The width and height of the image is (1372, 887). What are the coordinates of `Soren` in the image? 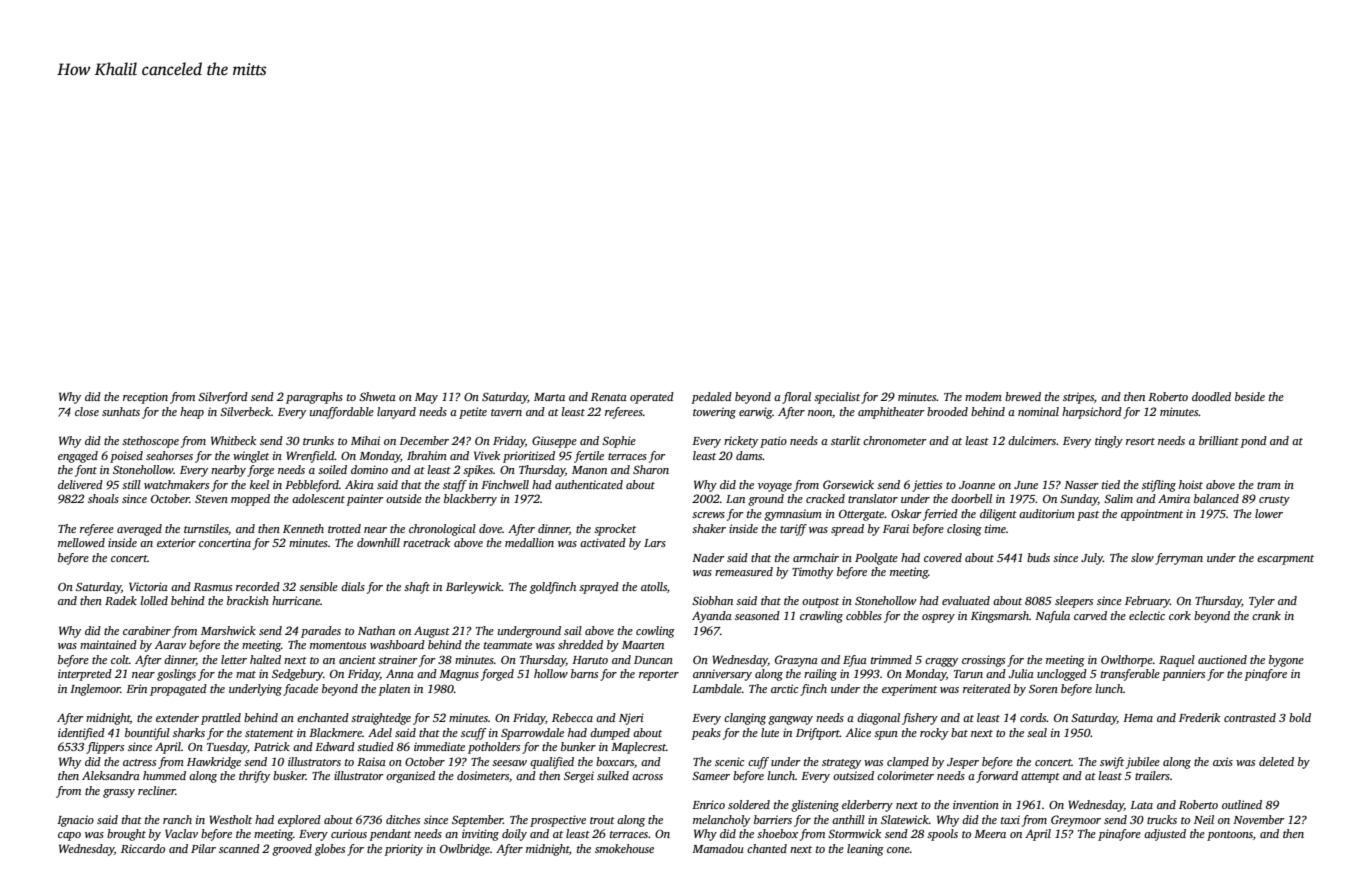 It's located at (1043, 689).
